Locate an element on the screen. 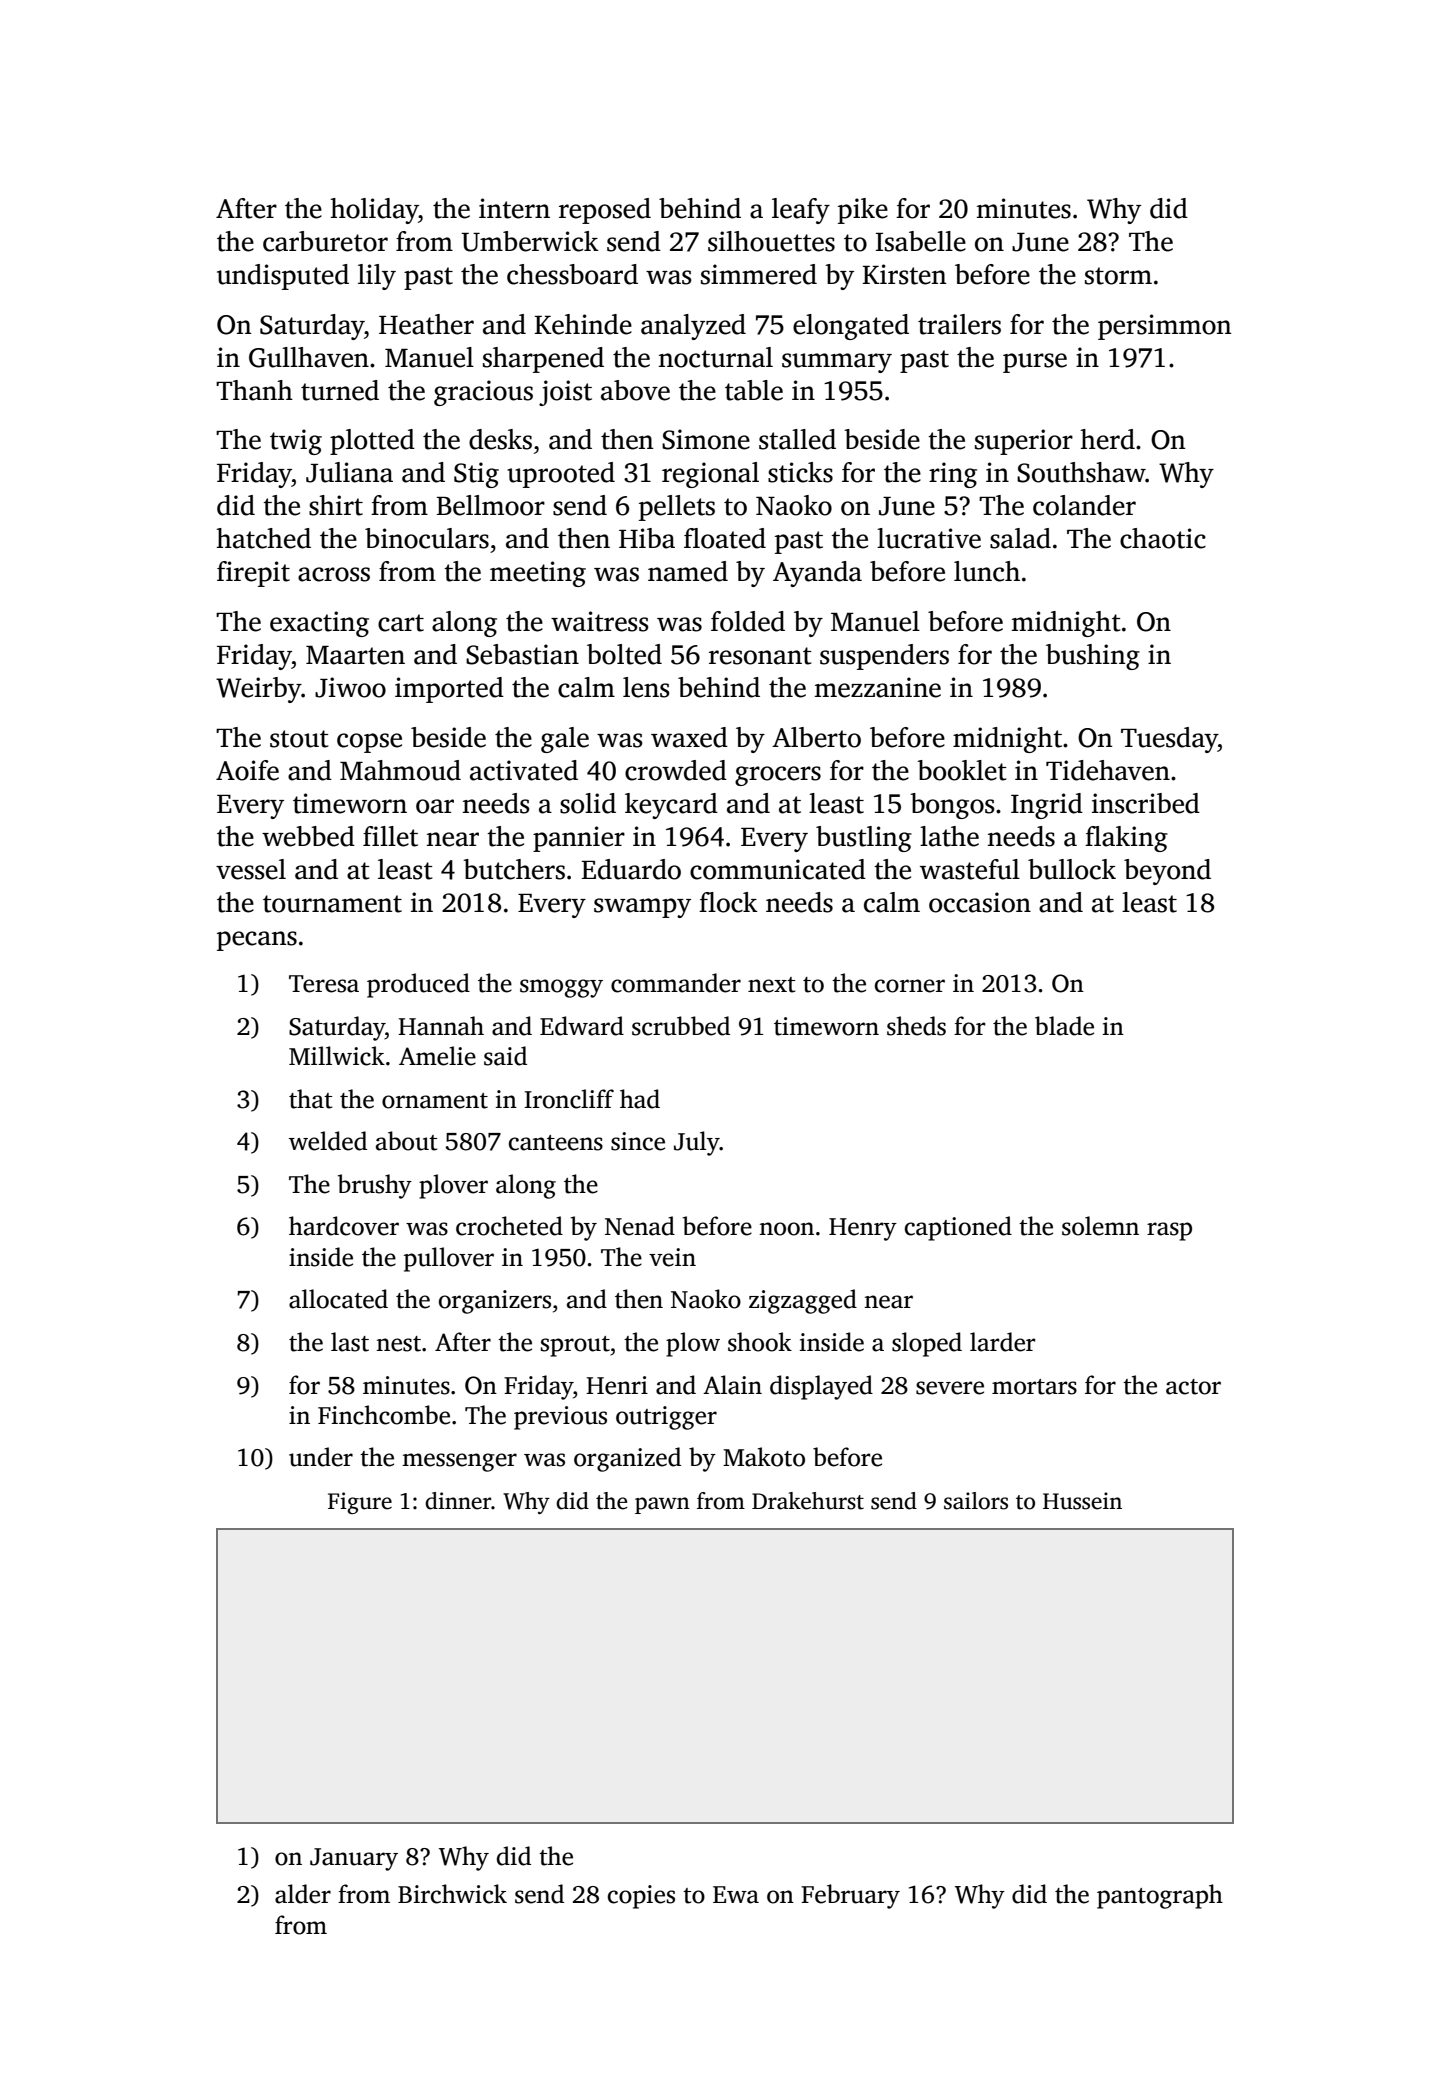 The image size is (1450, 2100). Alberto is located at coordinates (816, 737).
